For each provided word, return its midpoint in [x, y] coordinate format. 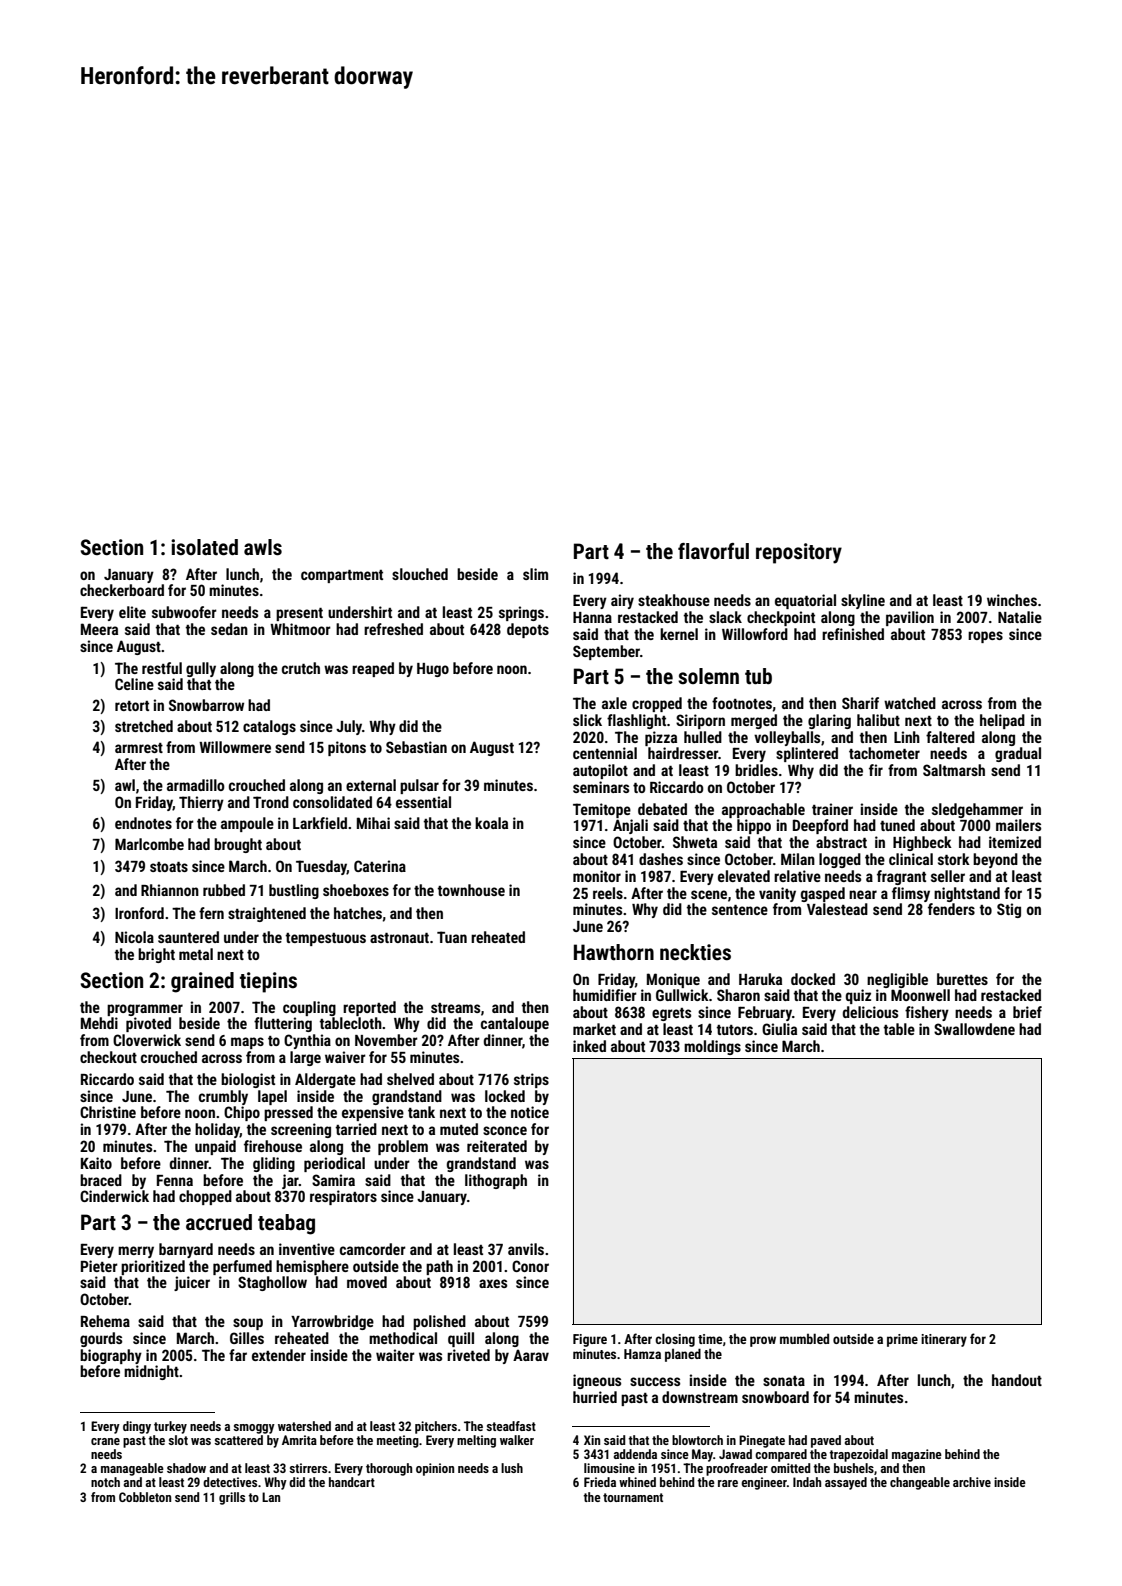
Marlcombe [149, 844]
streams [455, 1008]
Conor [530, 1266]
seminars [601, 787]
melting [476, 1441]
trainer [832, 809]
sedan [229, 629]
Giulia [779, 1029]
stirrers [308, 1468]
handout [1017, 1380]
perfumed [242, 1267]
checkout [108, 1057]
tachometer [884, 753]
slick [587, 720]
